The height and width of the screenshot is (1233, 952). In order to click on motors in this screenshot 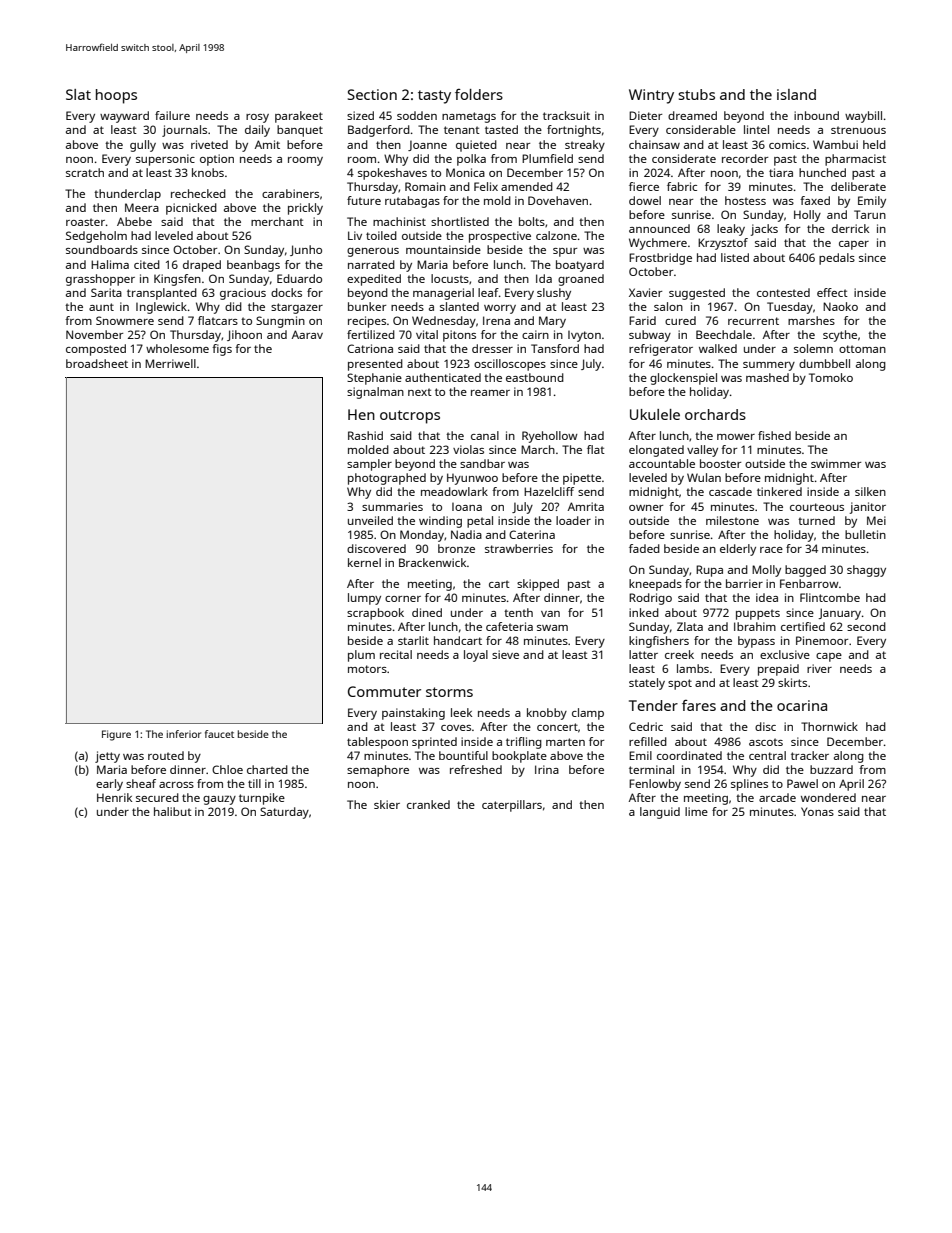, I will do `click(367, 669)`.
